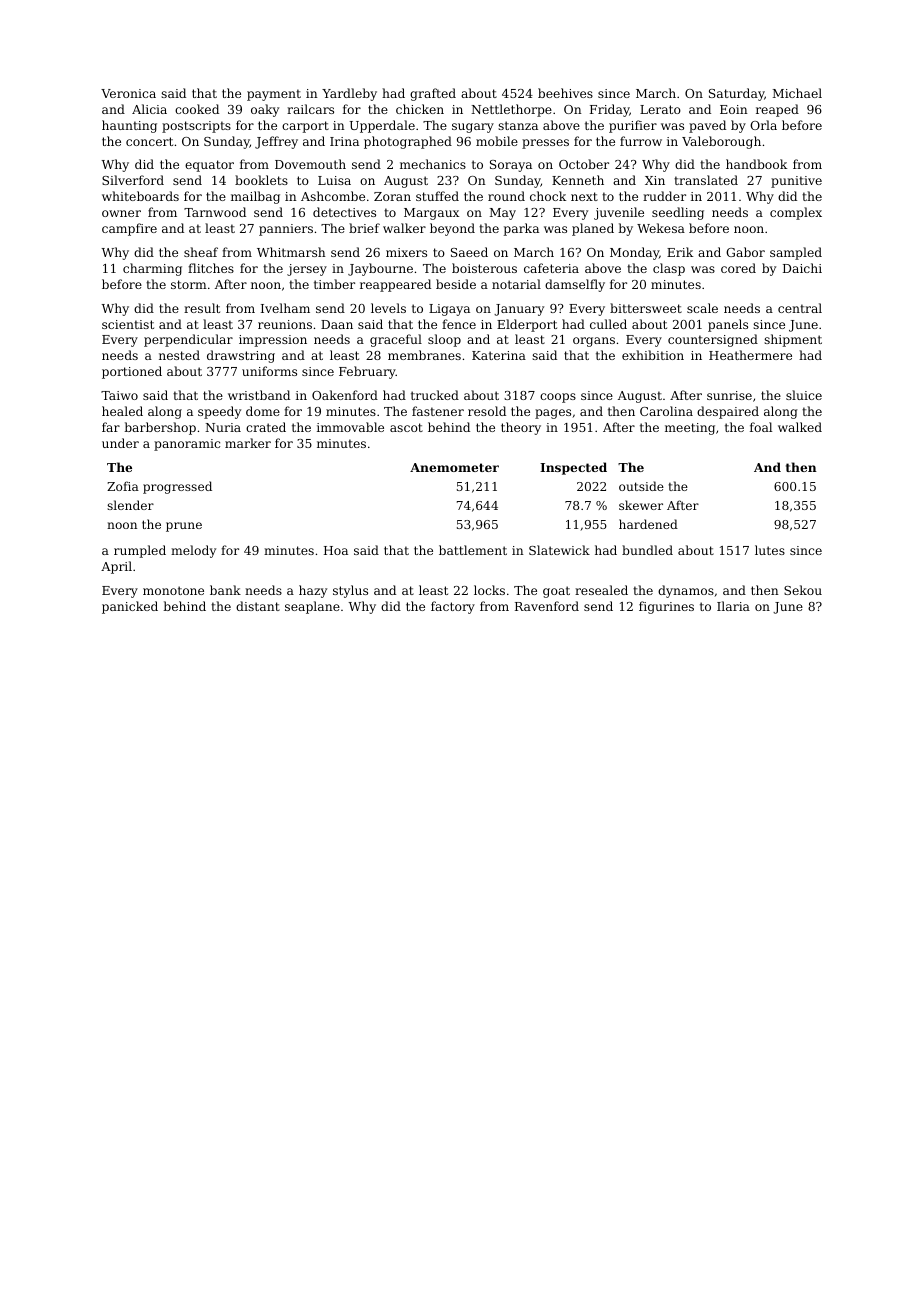 Image resolution: width=924 pixels, height=1308 pixels. What do you see at coordinates (128, 93) in the page?
I see `Veronica` at bounding box center [128, 93].
